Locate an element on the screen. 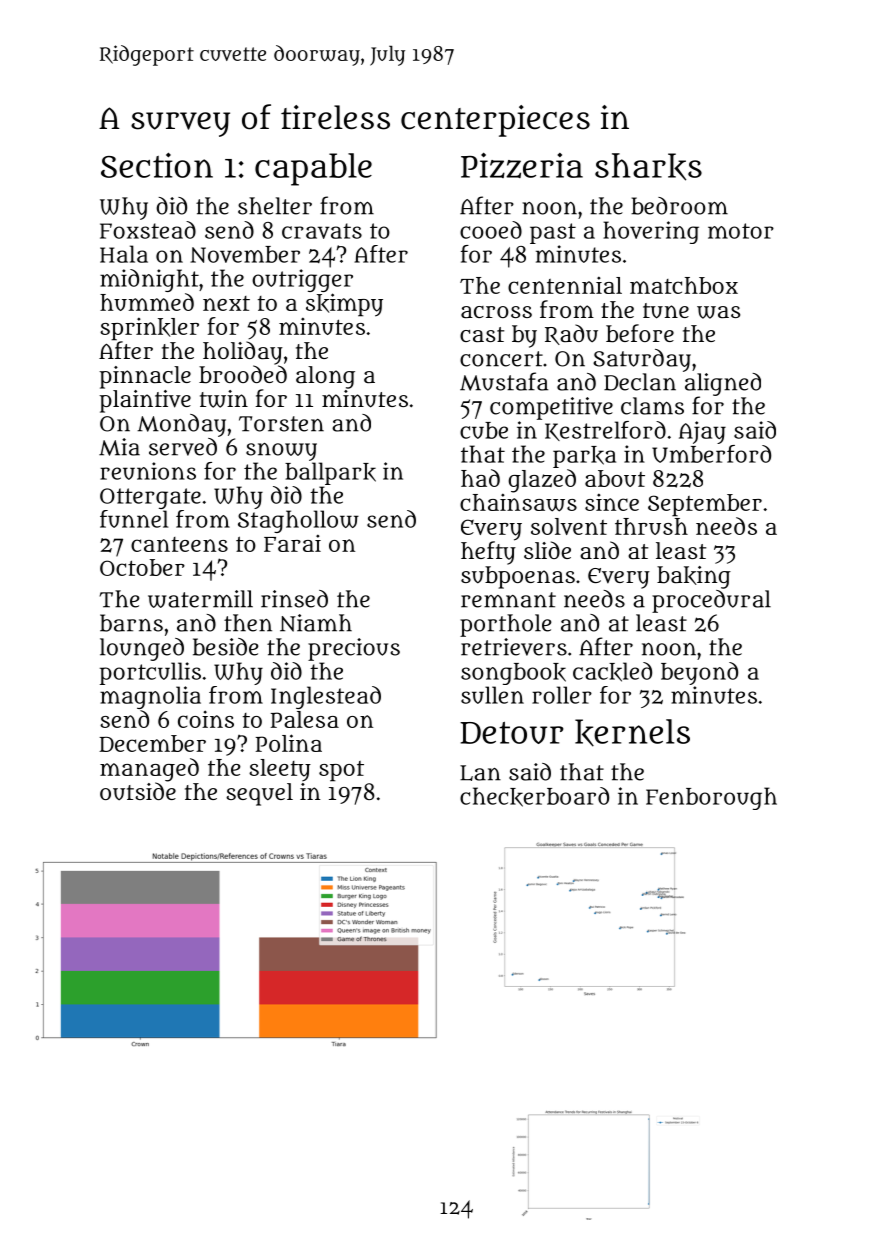  Radu is located at coordinates (571, 334).
